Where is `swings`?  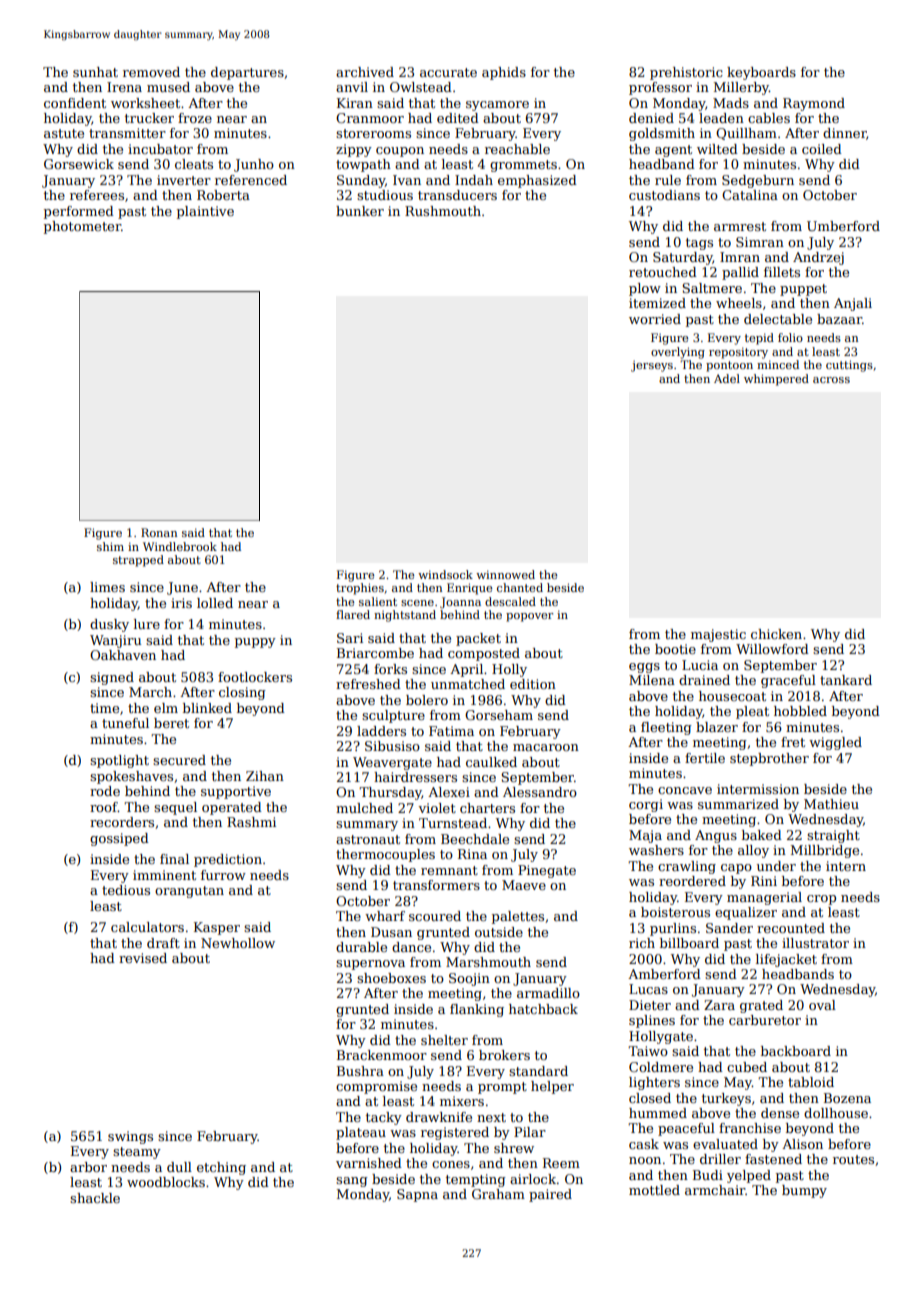
swings is located at coordinates (130, 1137).
